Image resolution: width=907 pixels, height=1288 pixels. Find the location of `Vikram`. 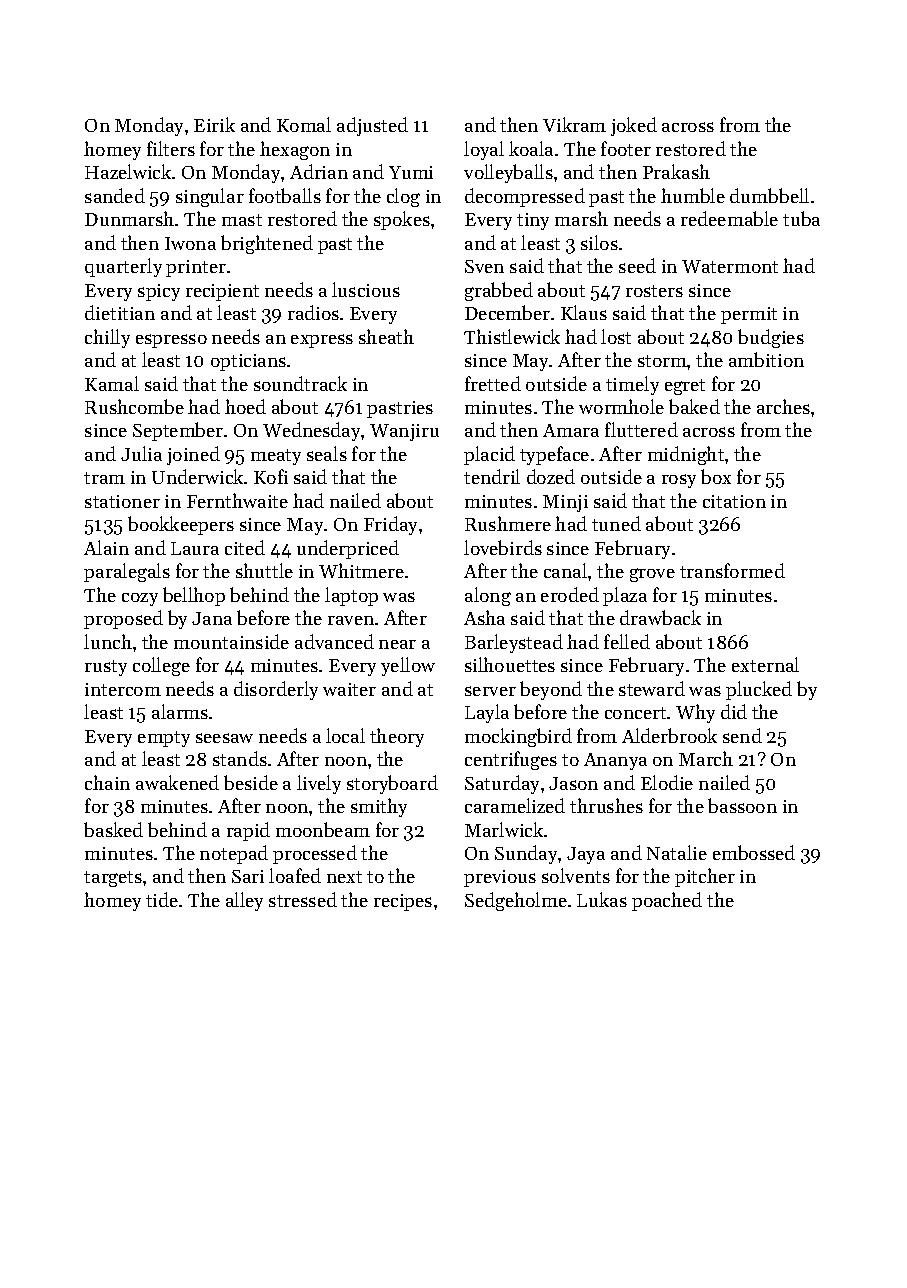

Vikram is located at coordinates (574, 124).
